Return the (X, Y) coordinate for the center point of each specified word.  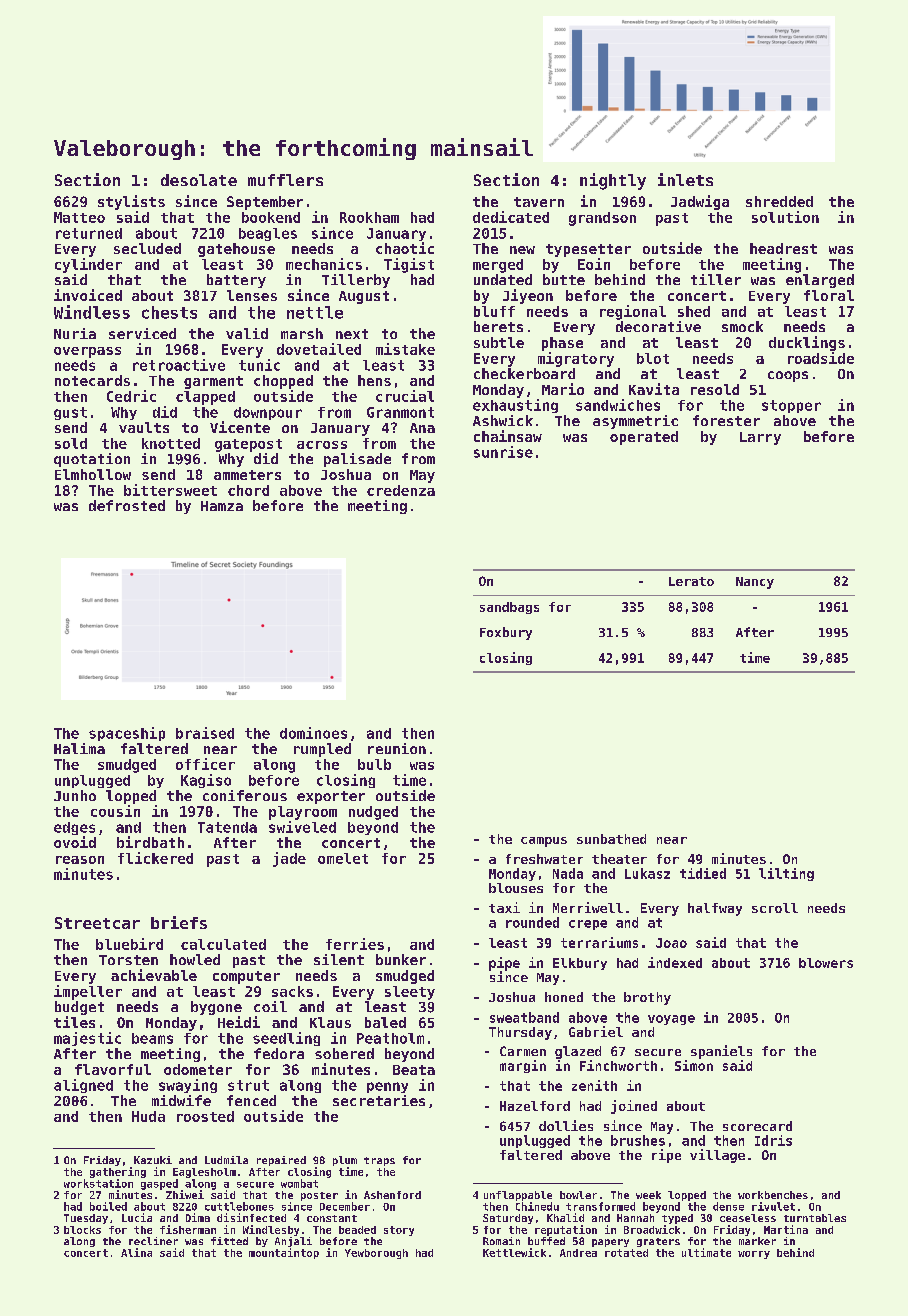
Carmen (523, 1051)
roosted (205, 1116)
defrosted (127, 505)
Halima (79, 748)
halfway (715, 909)
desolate (199, 180)
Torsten (128, 960)
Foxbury (506, 633)
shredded (779, 201)
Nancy (755, 583)
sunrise (503, 452)
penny (387, 1087)
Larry (760, 438)
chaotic (405, 248)
